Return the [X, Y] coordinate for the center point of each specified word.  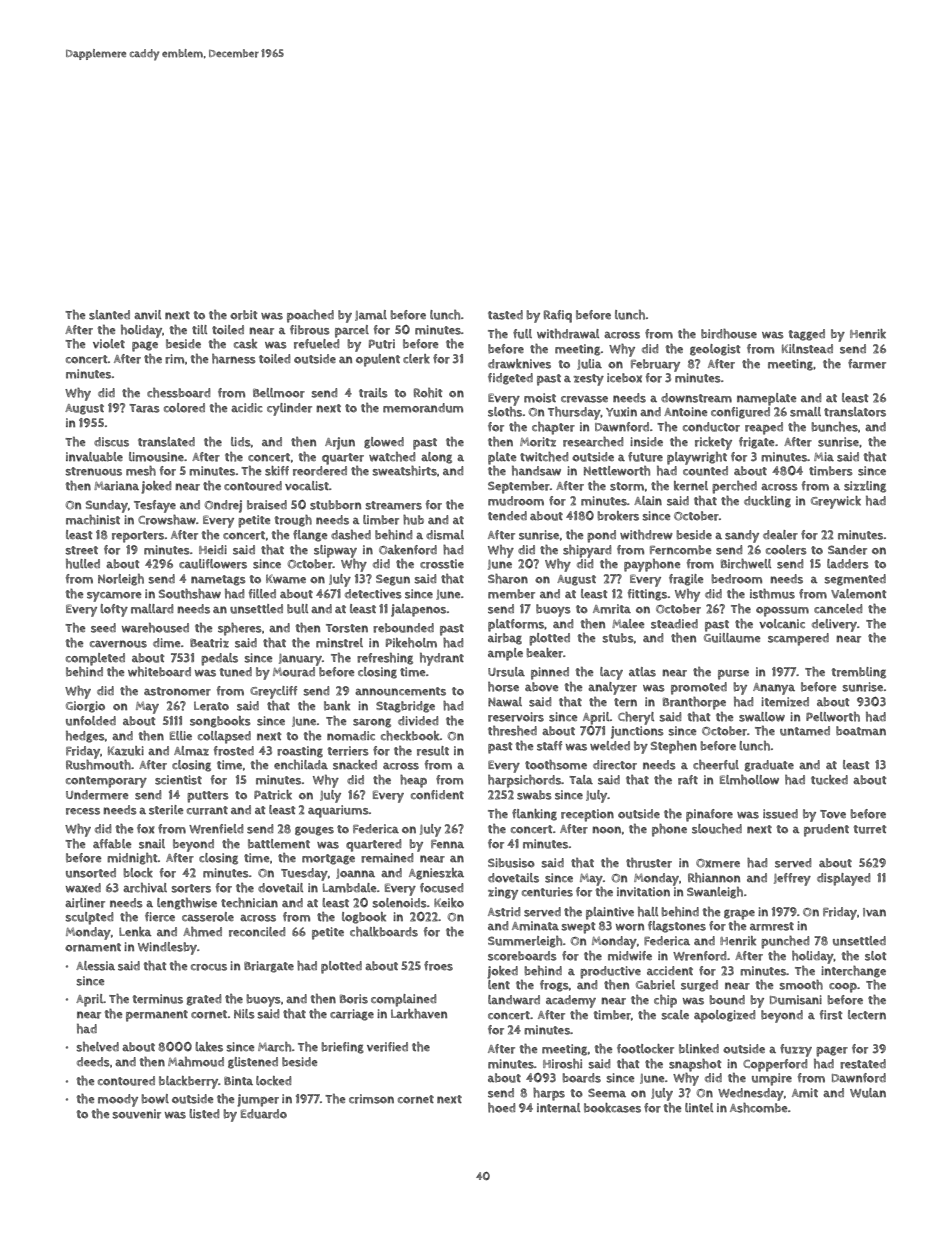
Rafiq [558, 316]
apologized [724, 1016]
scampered [798, 639]
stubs [618, 638]
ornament [93, 947]
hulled [83, 564]
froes [438, 966]
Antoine [686, 412]
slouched [717, 829]
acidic [247, 407]
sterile [166, 810]
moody [118, 1100]
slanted [109, 315]
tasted [505, 315]
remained [387, 858]
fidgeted [510, 379]
